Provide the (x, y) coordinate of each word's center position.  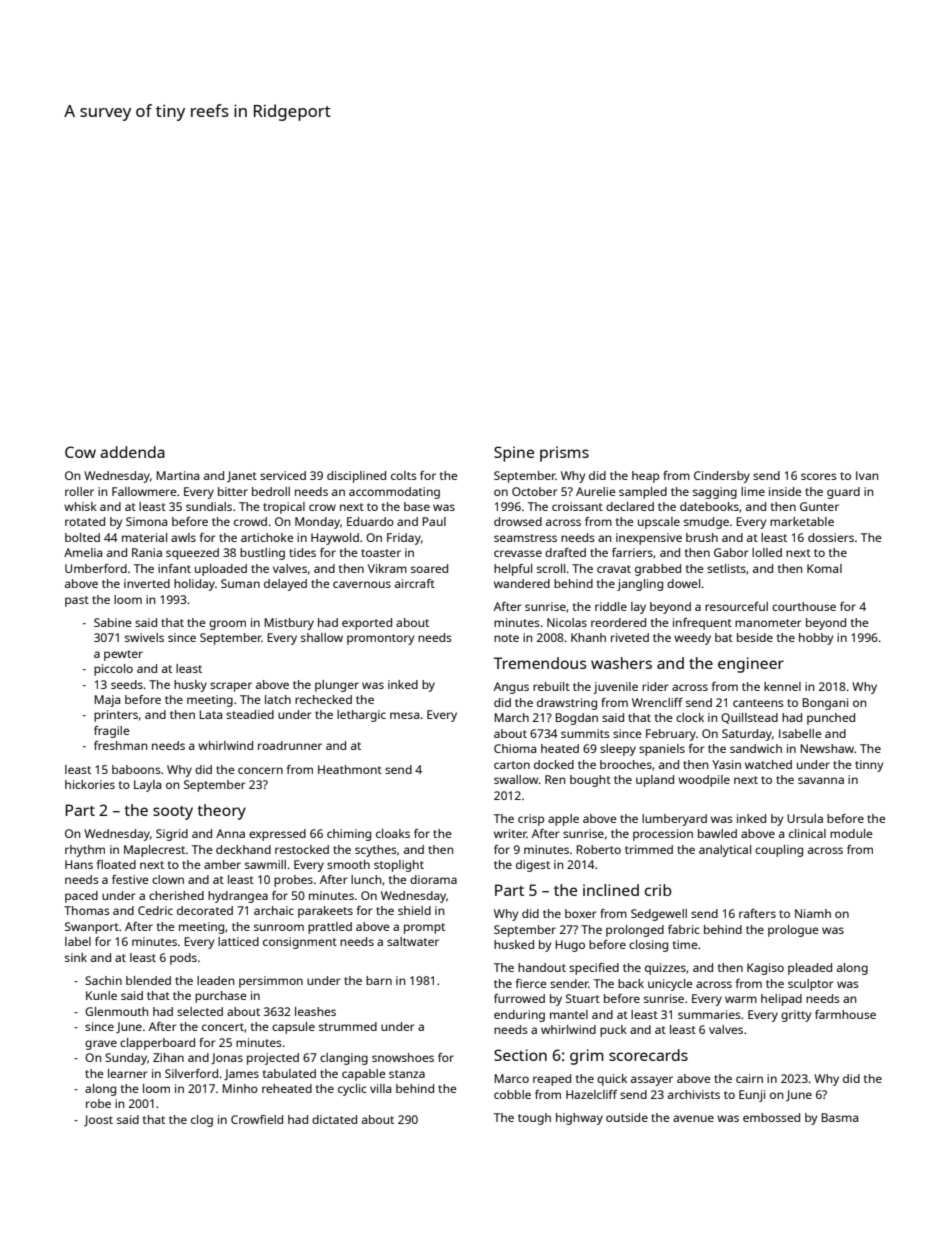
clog (202, 1121)
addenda (132, 452)
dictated (334, 1119)
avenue (693, 1118)
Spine (514, 454)
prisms (564, 454)
